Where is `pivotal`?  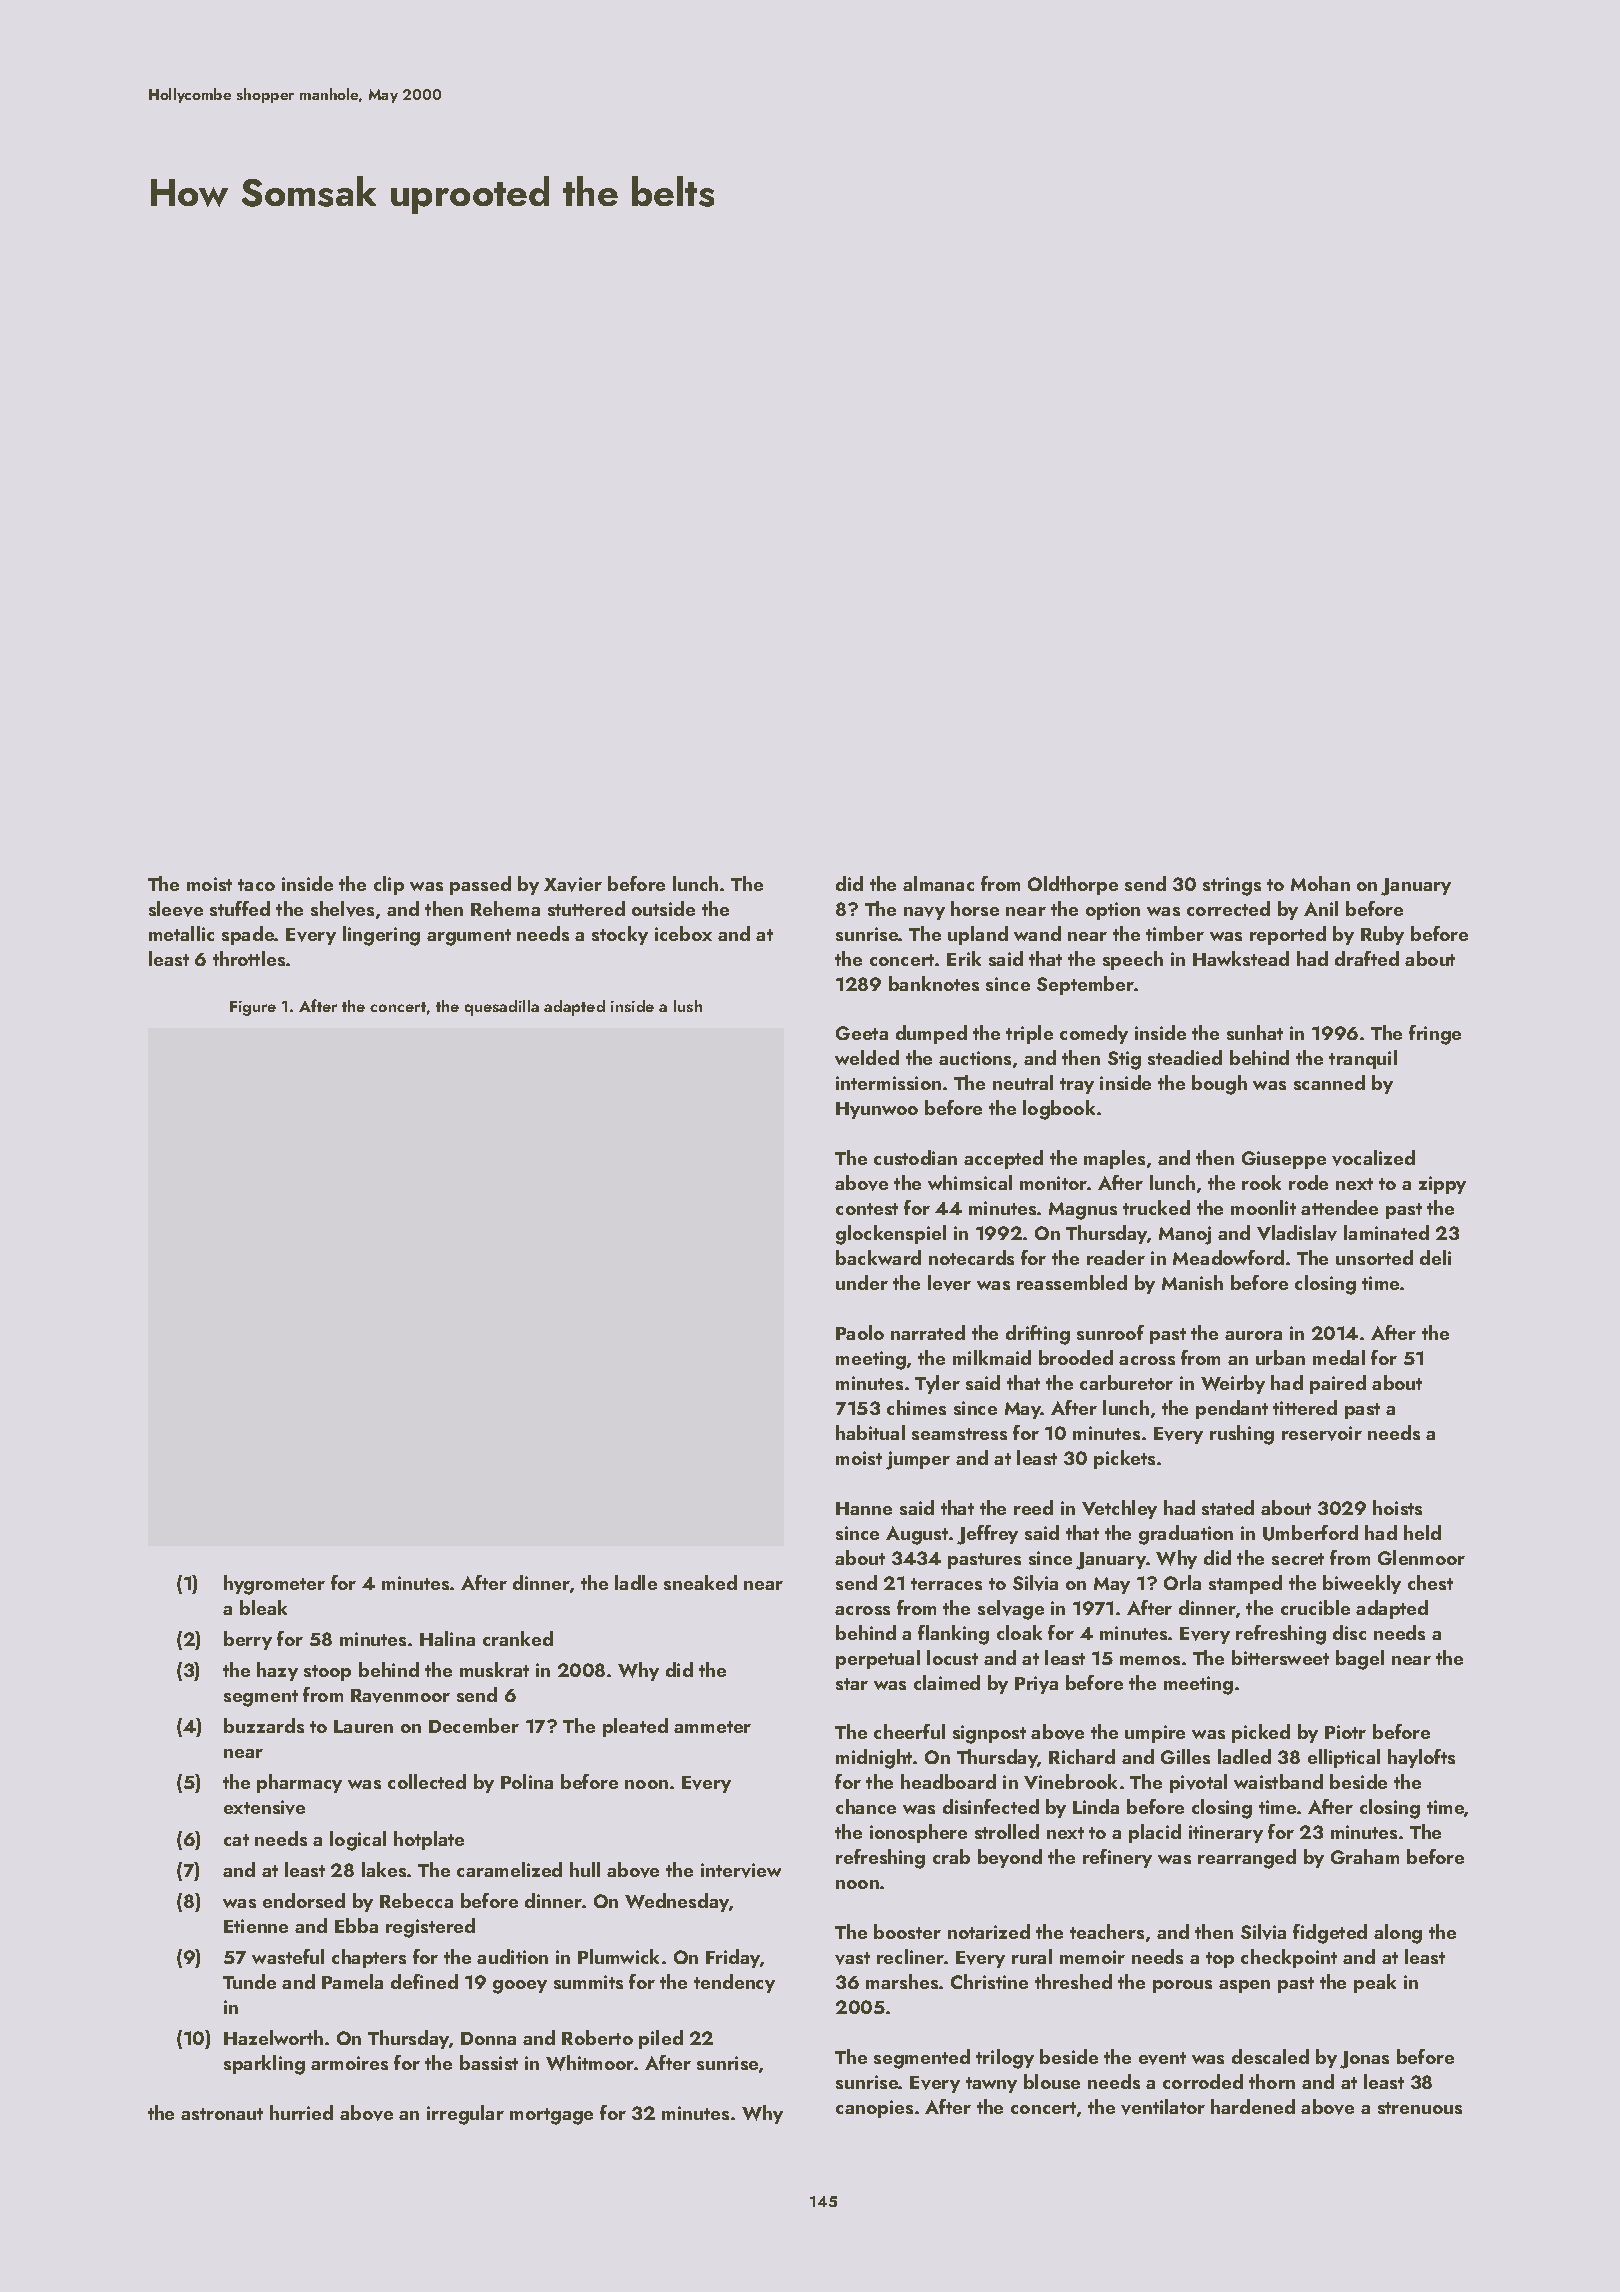
pivotal is located at coordinates (1198, 1783).
